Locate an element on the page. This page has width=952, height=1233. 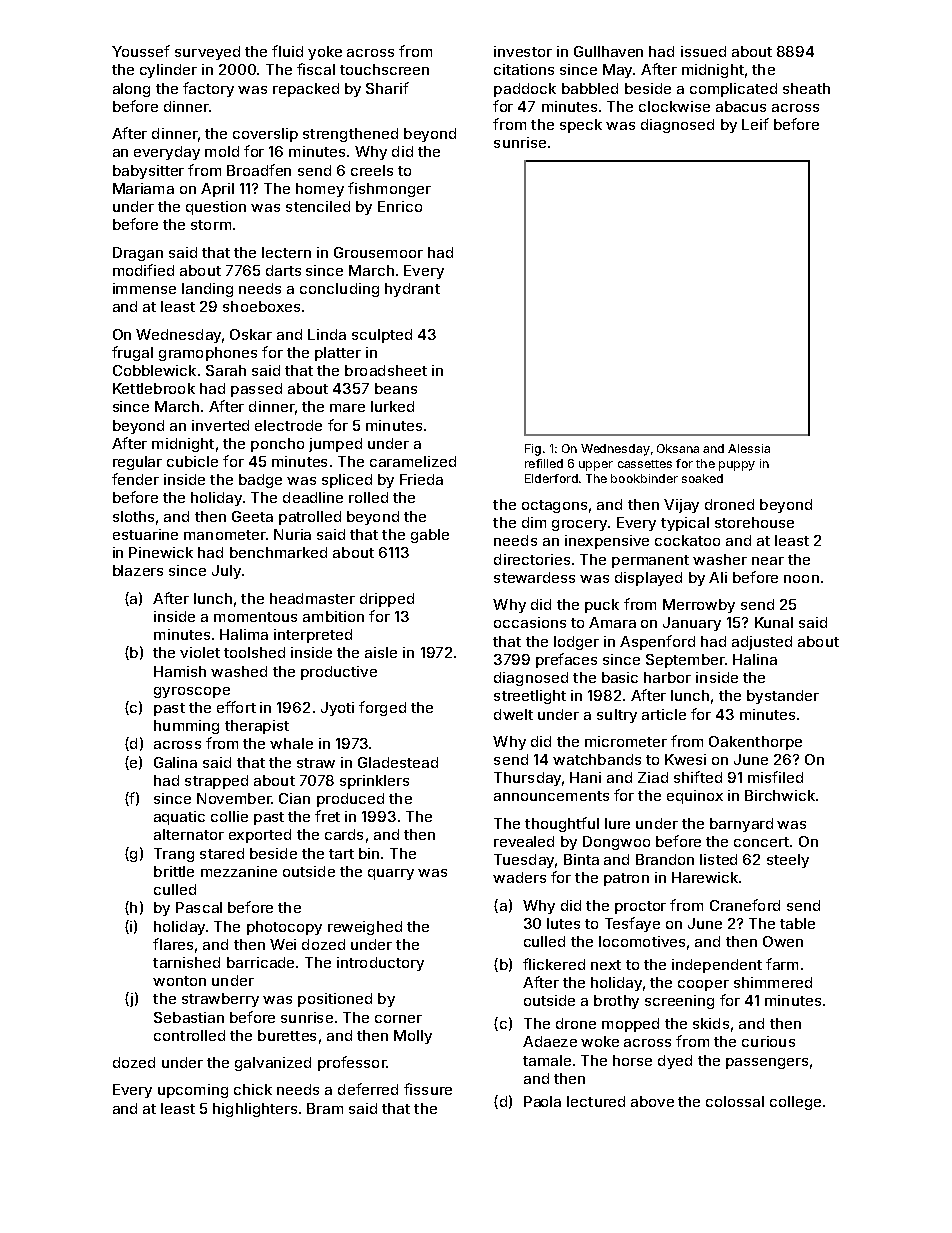
above is located at coordinates (652, 1101).
